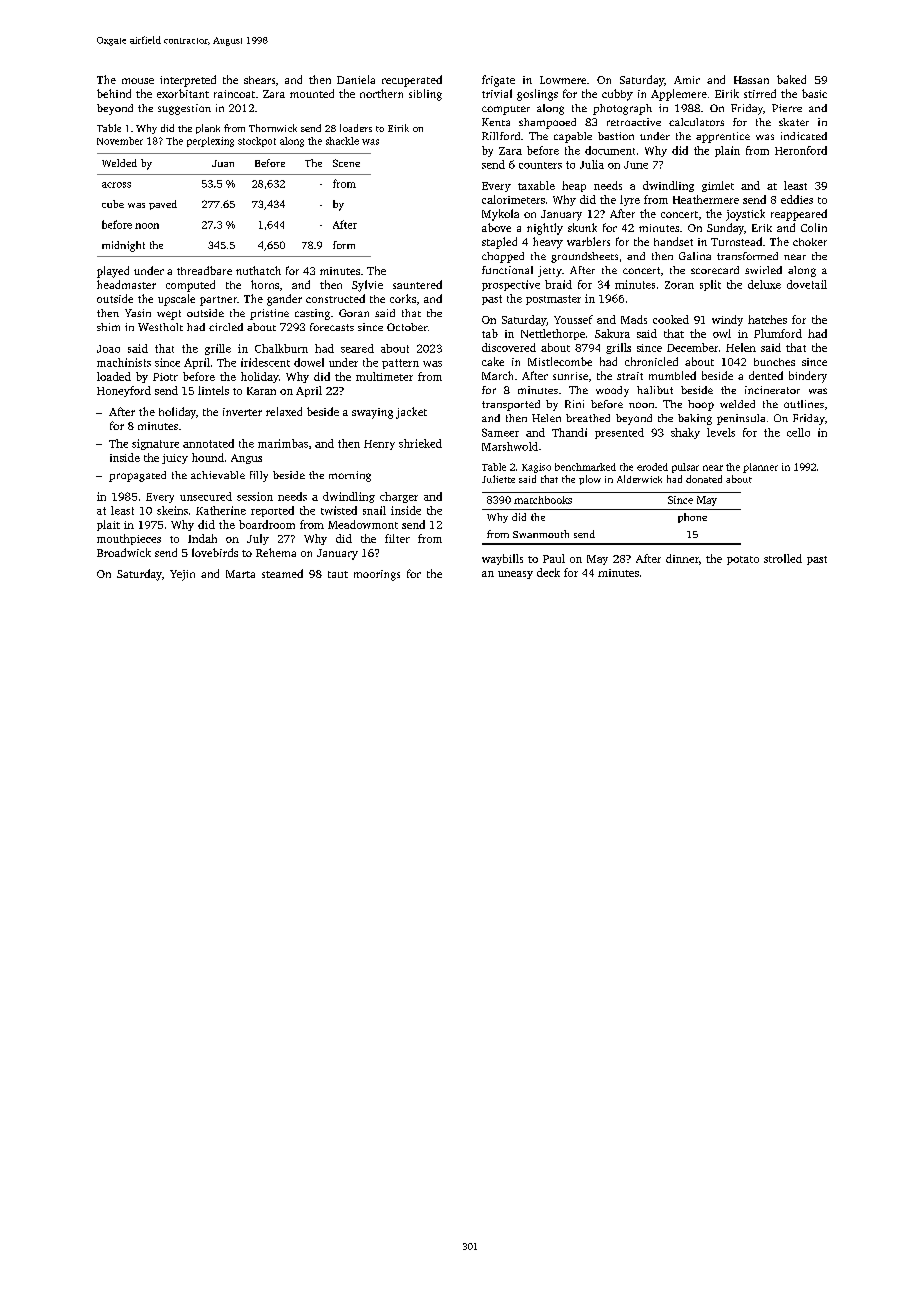 This screenshot has height=1308, width=924. Describe the element at coordinates (760, 468) in the screenshot. I see `planner` at that location.
